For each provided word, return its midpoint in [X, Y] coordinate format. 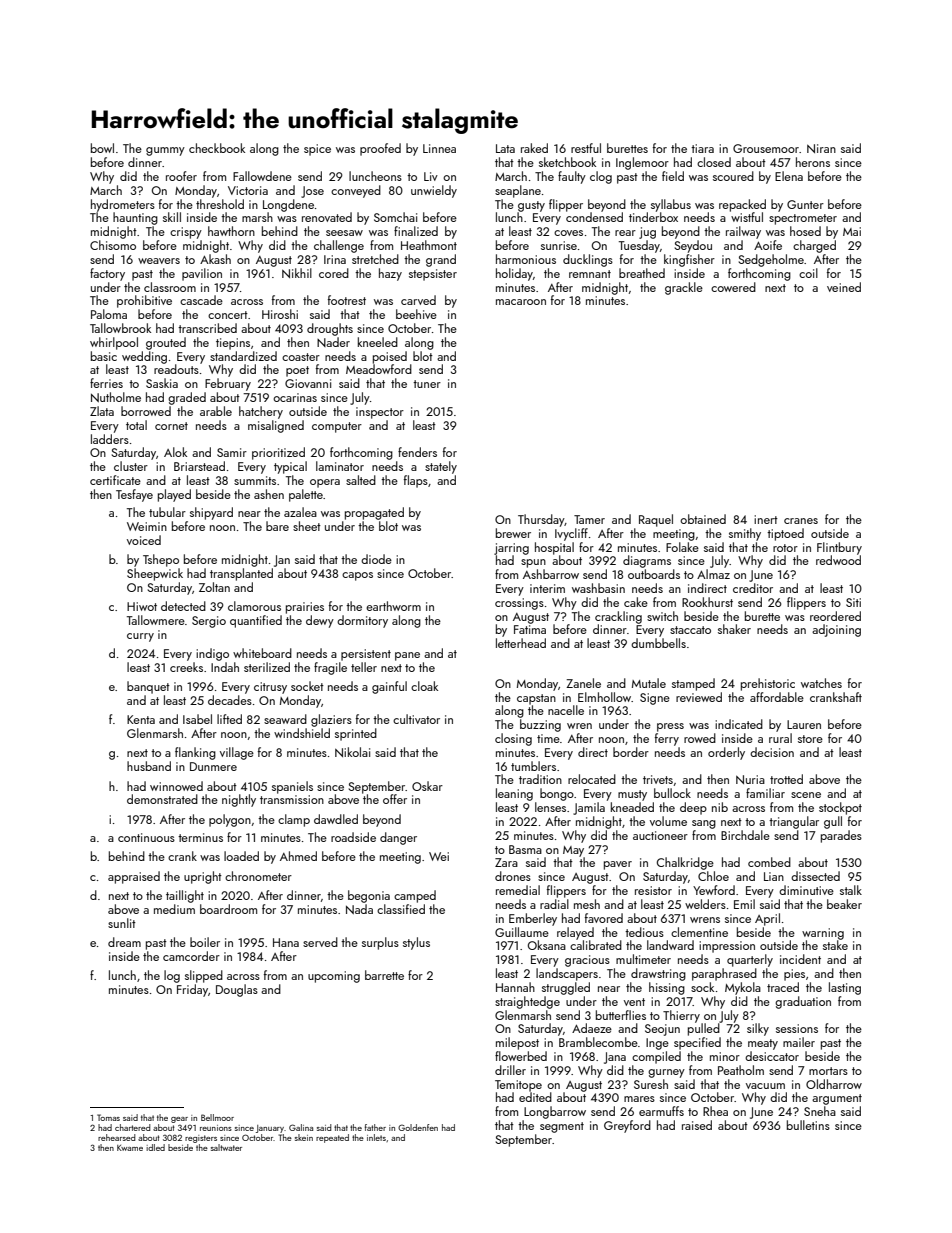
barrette [384, 975]
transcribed [207, 328]
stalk [851, 890]
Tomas [108, 1117]
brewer [513, 533]
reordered [835, 616]
